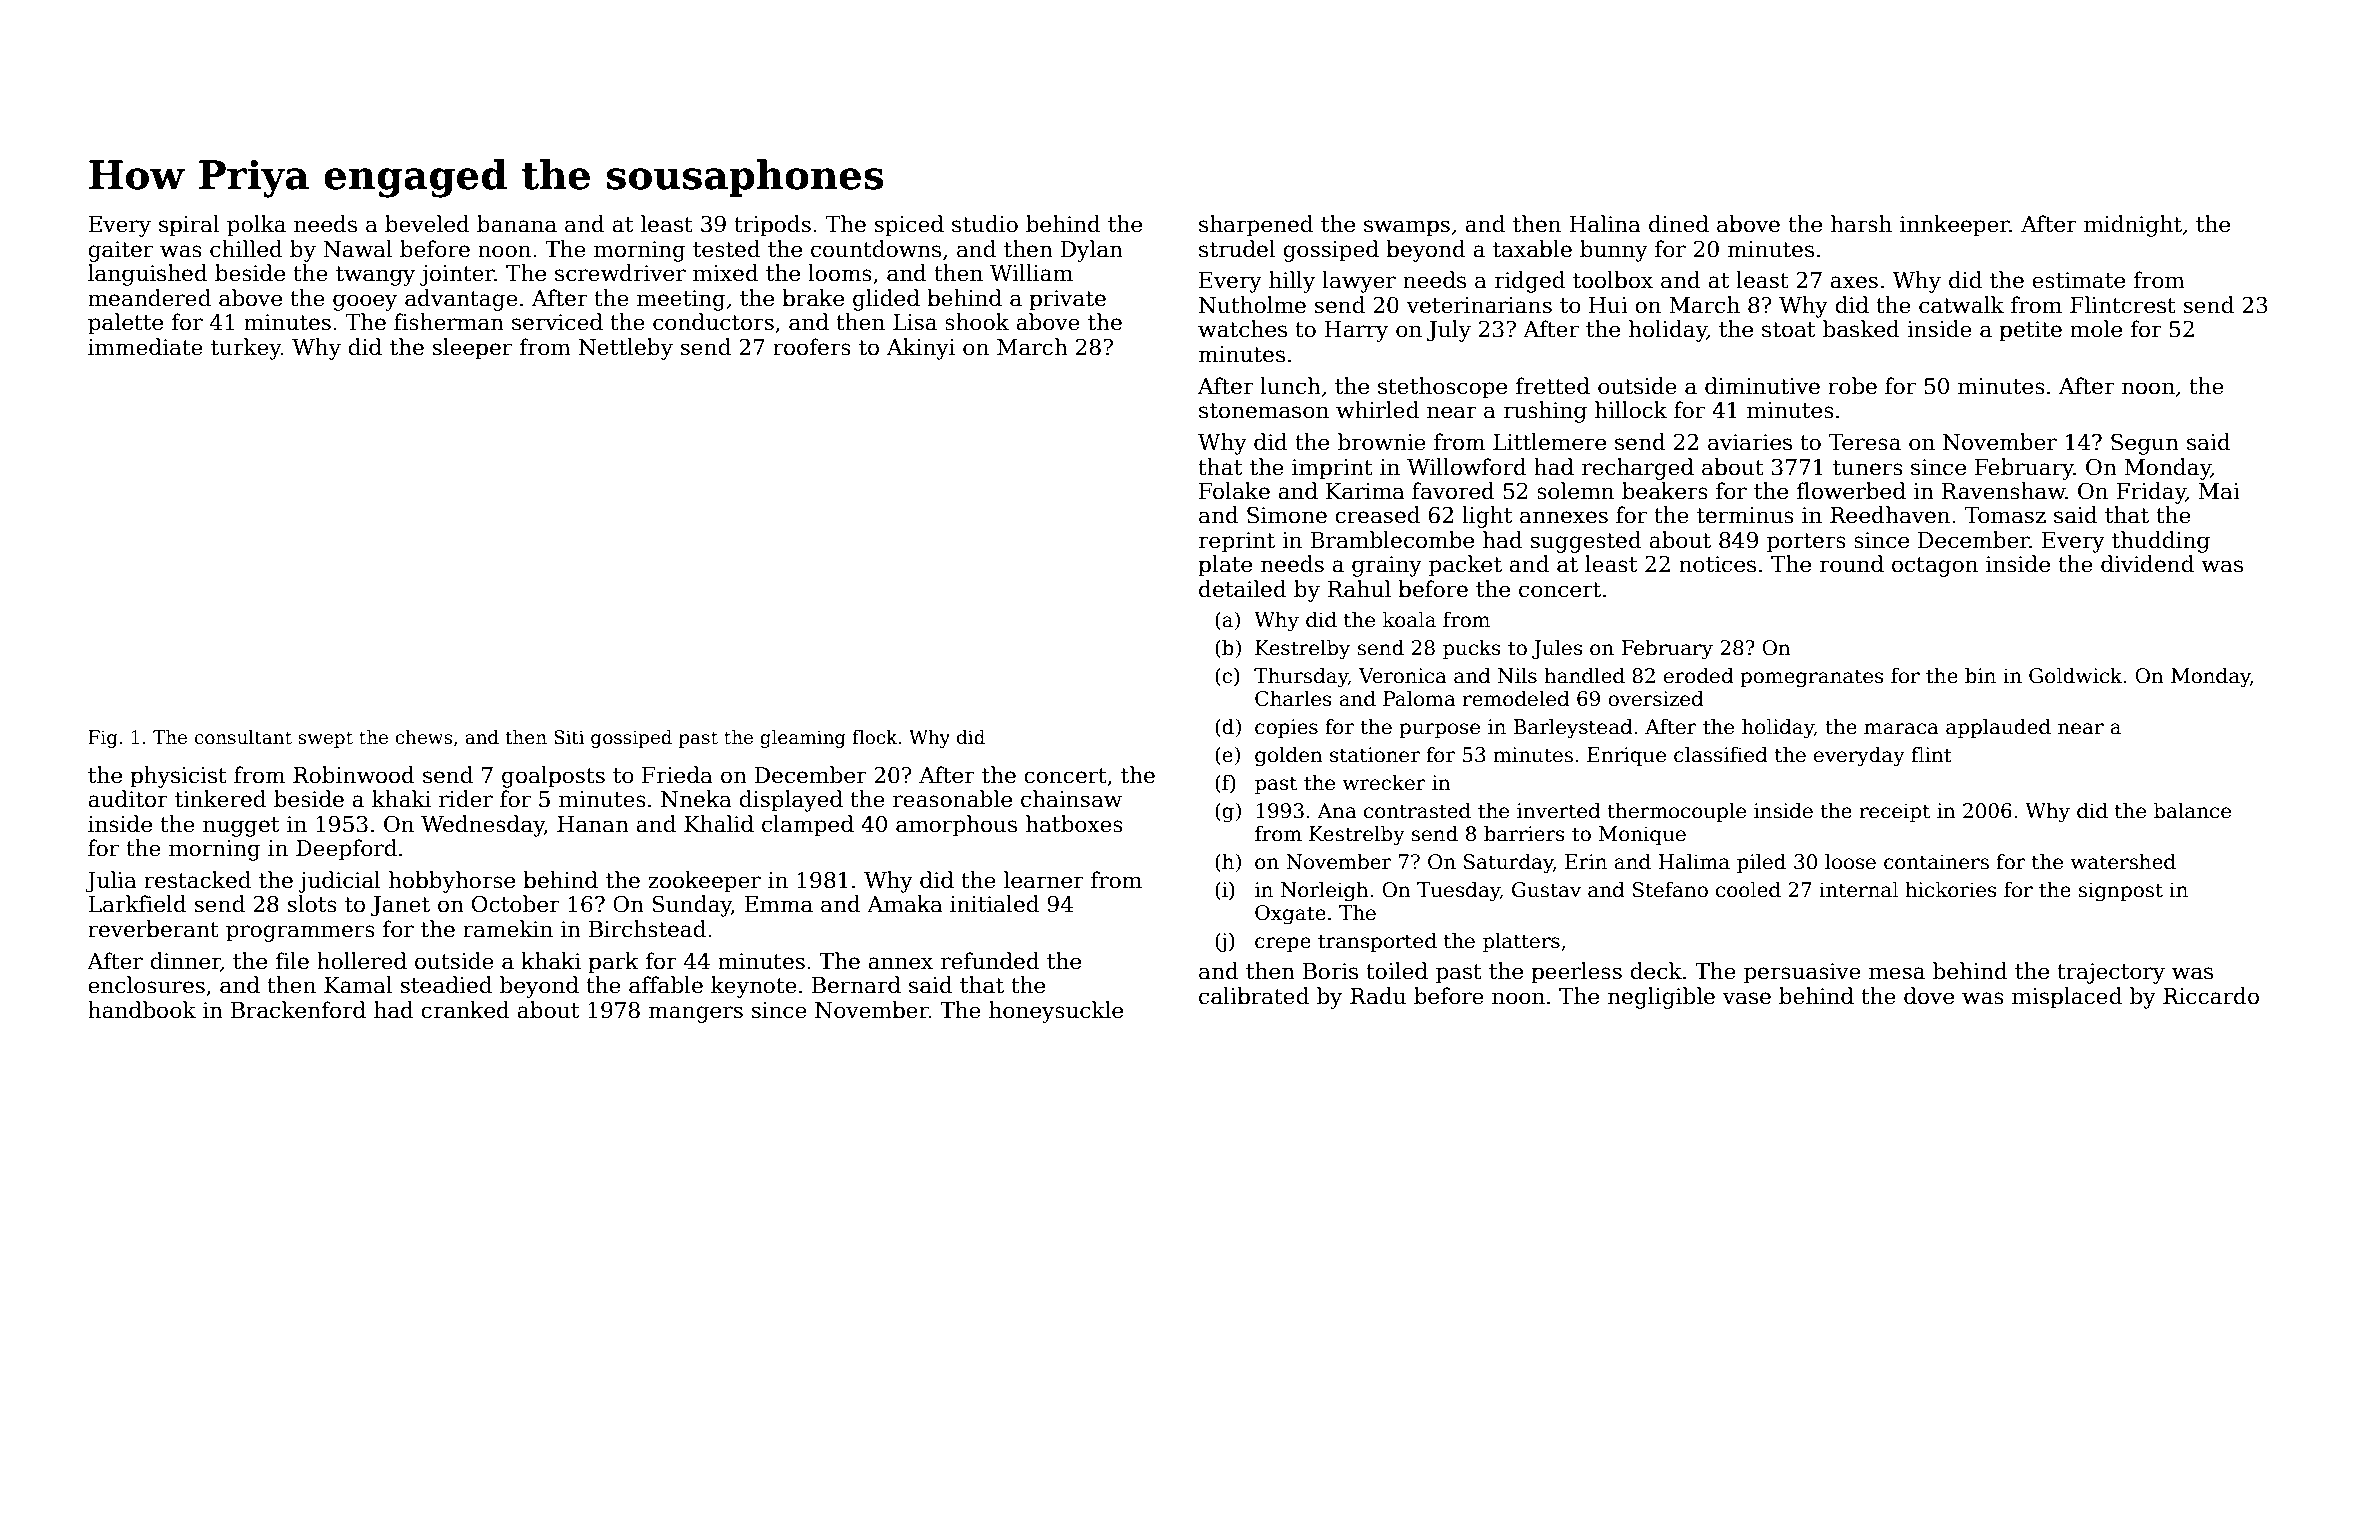  Describe the element at coordinates (2067, 998) in the screenshot. I see `misplaced` at that location.
